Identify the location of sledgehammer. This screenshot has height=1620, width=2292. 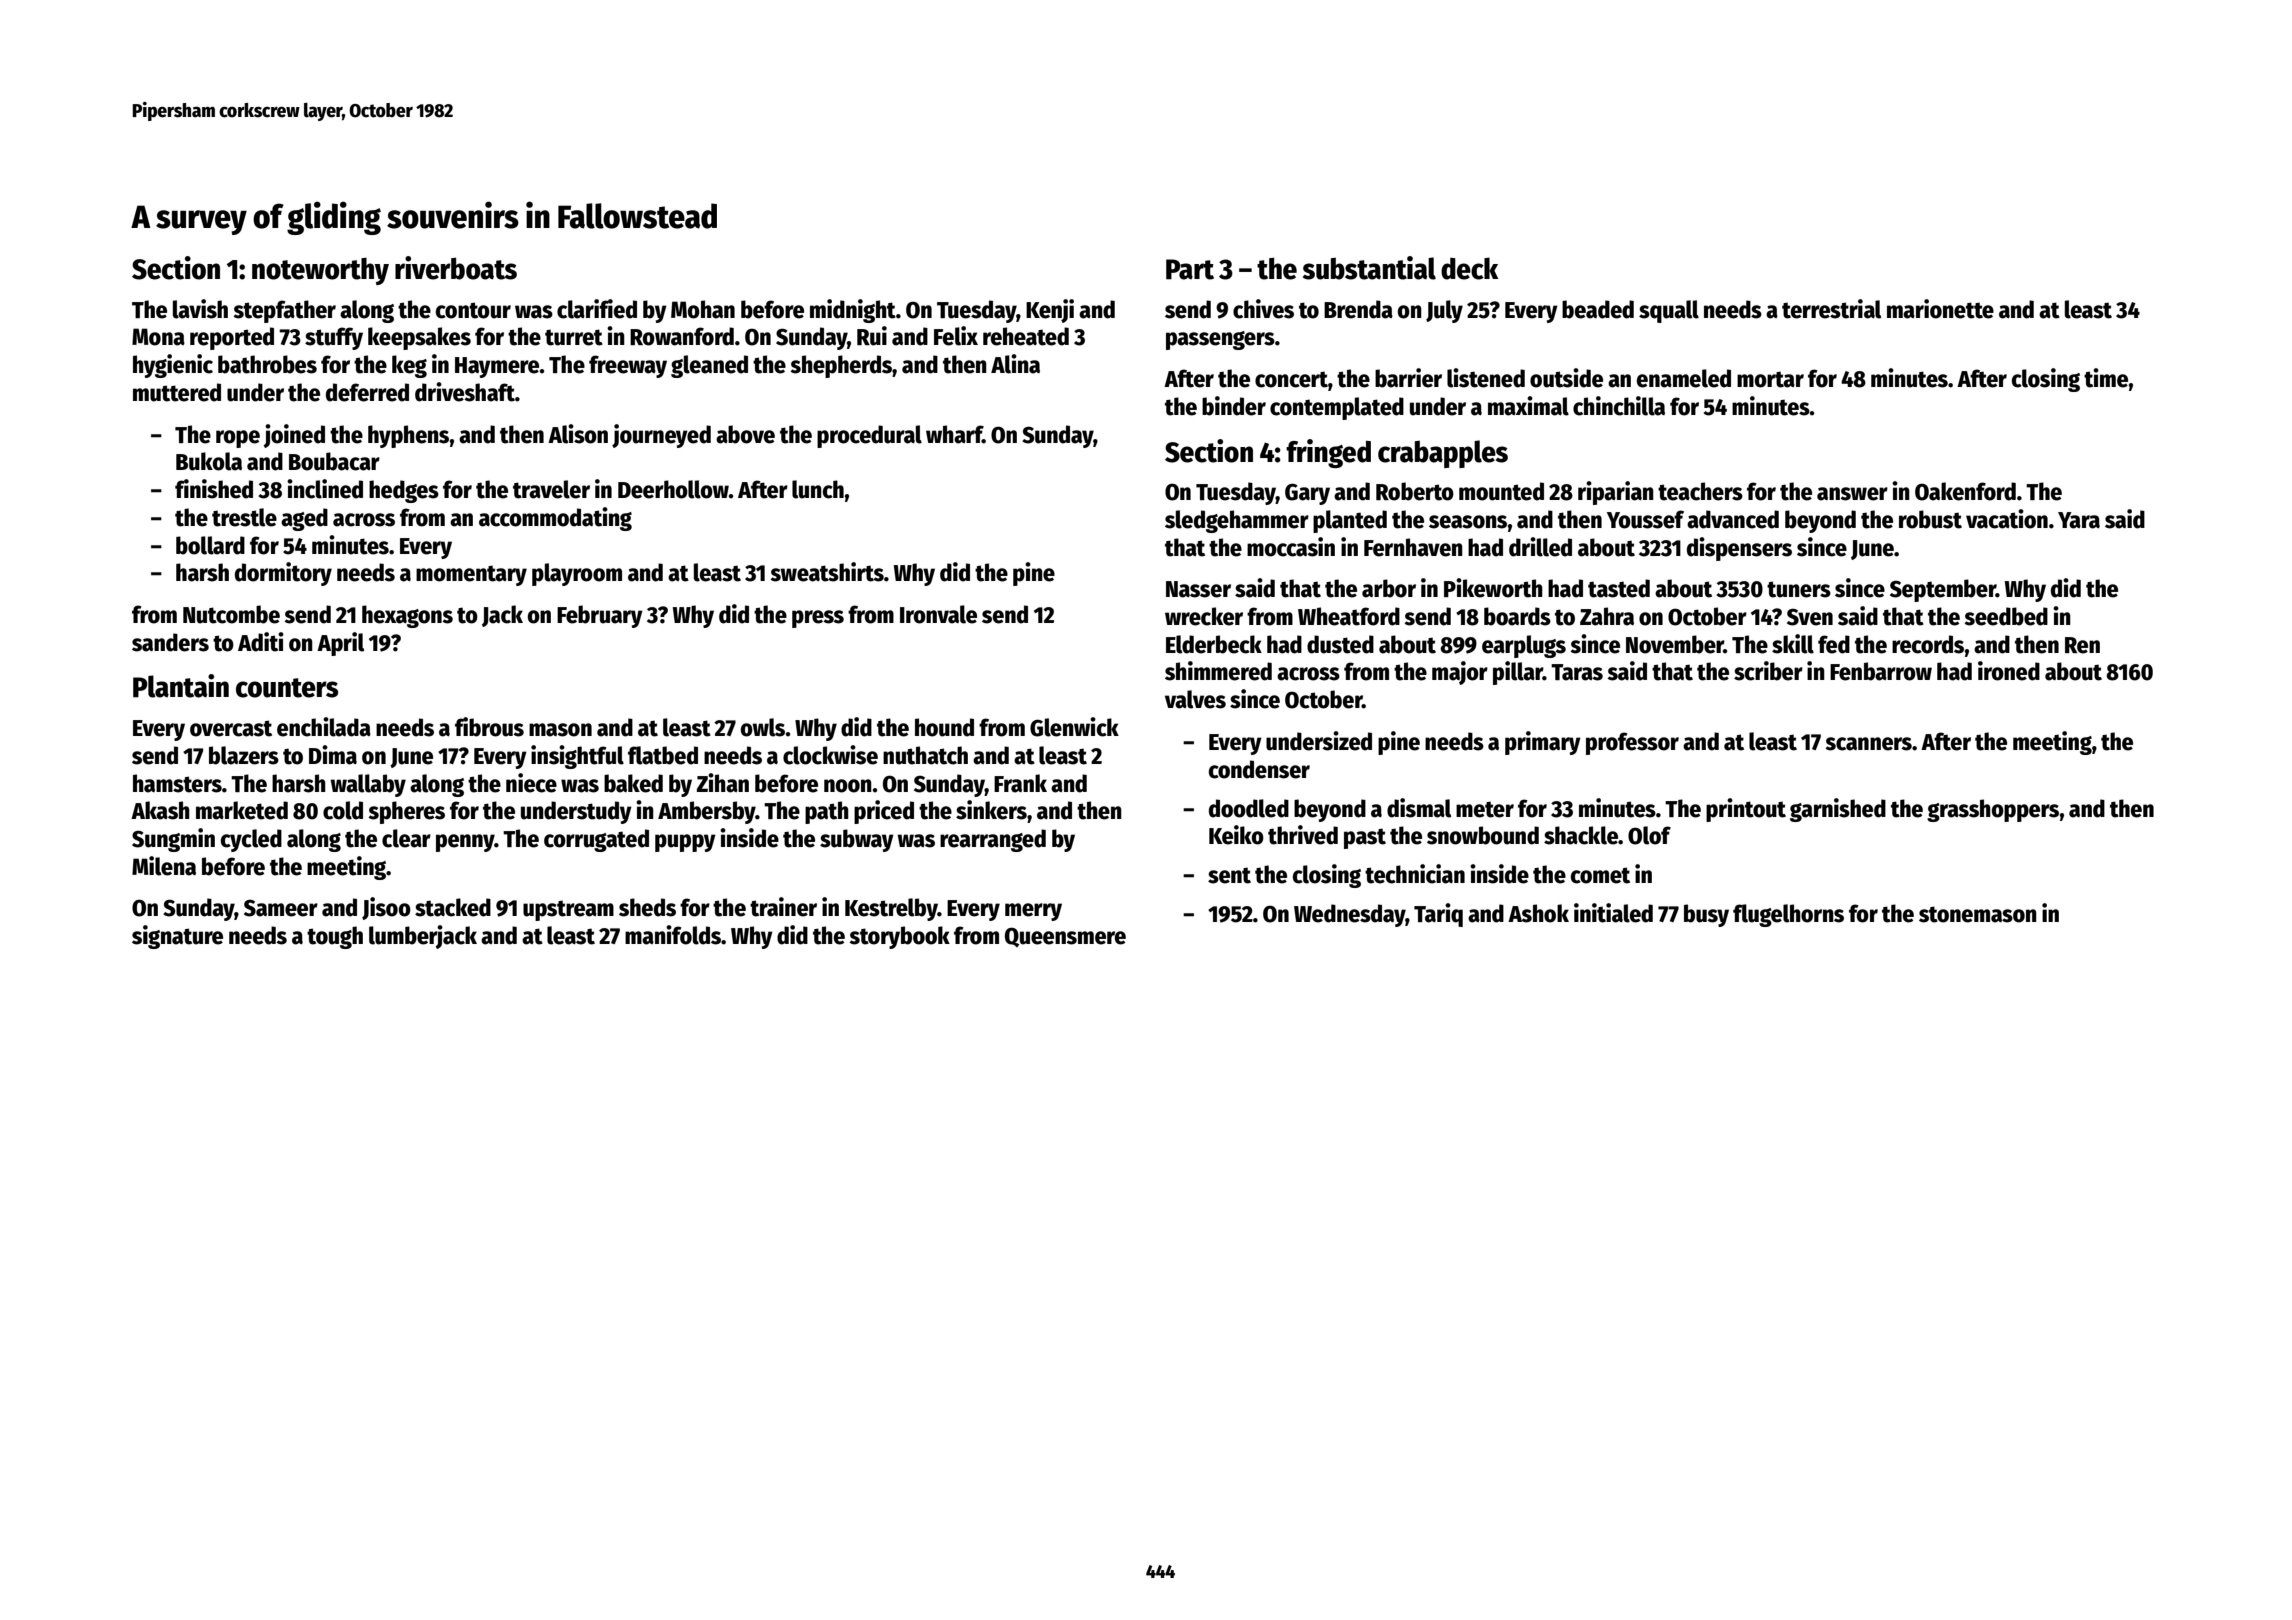
(1237, 521).
